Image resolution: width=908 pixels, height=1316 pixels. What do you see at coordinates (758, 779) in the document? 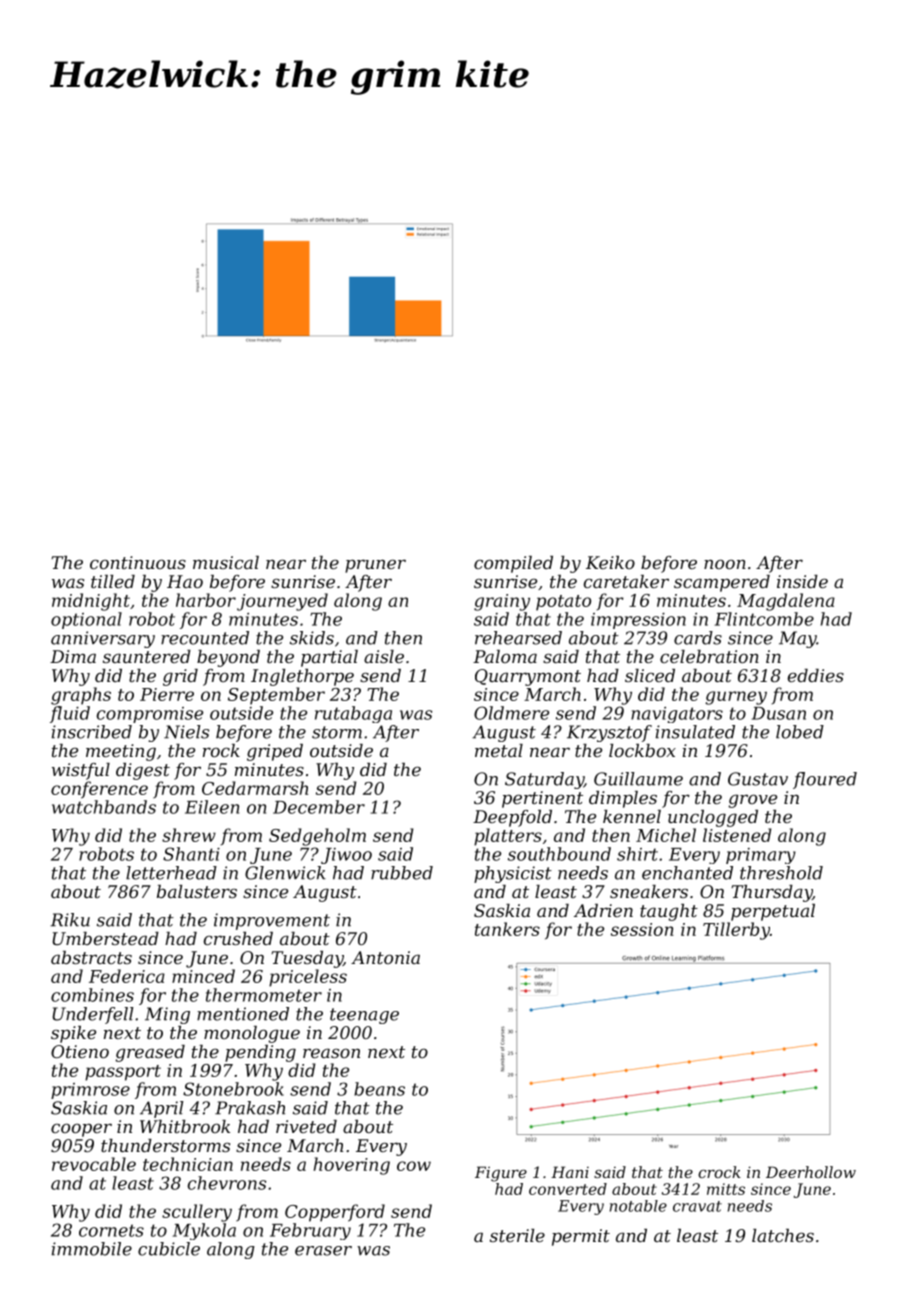
I see `Gustav` at bounding box center [758, 779].
